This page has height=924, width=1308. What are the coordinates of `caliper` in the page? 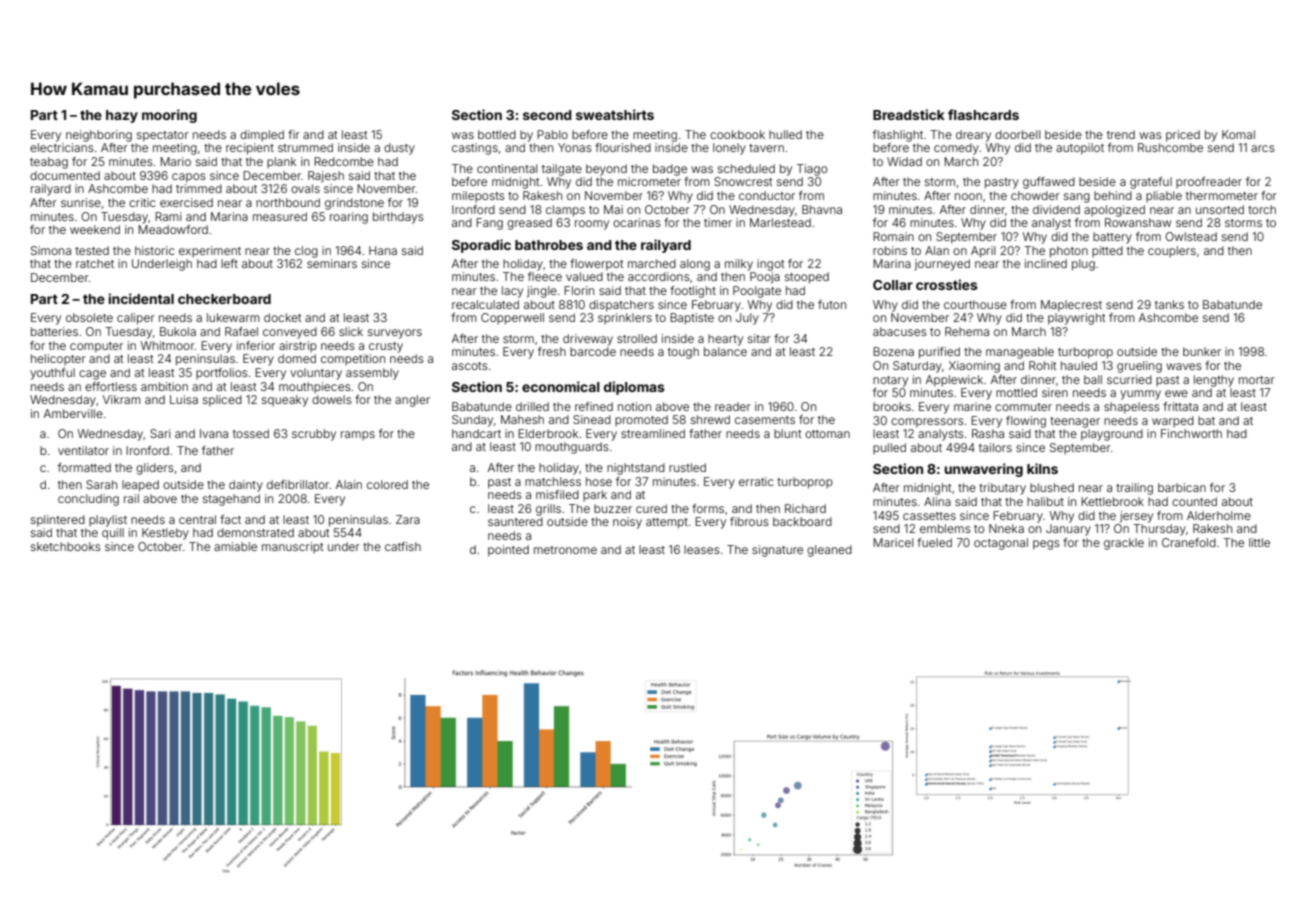 It's located at (136, 319).
